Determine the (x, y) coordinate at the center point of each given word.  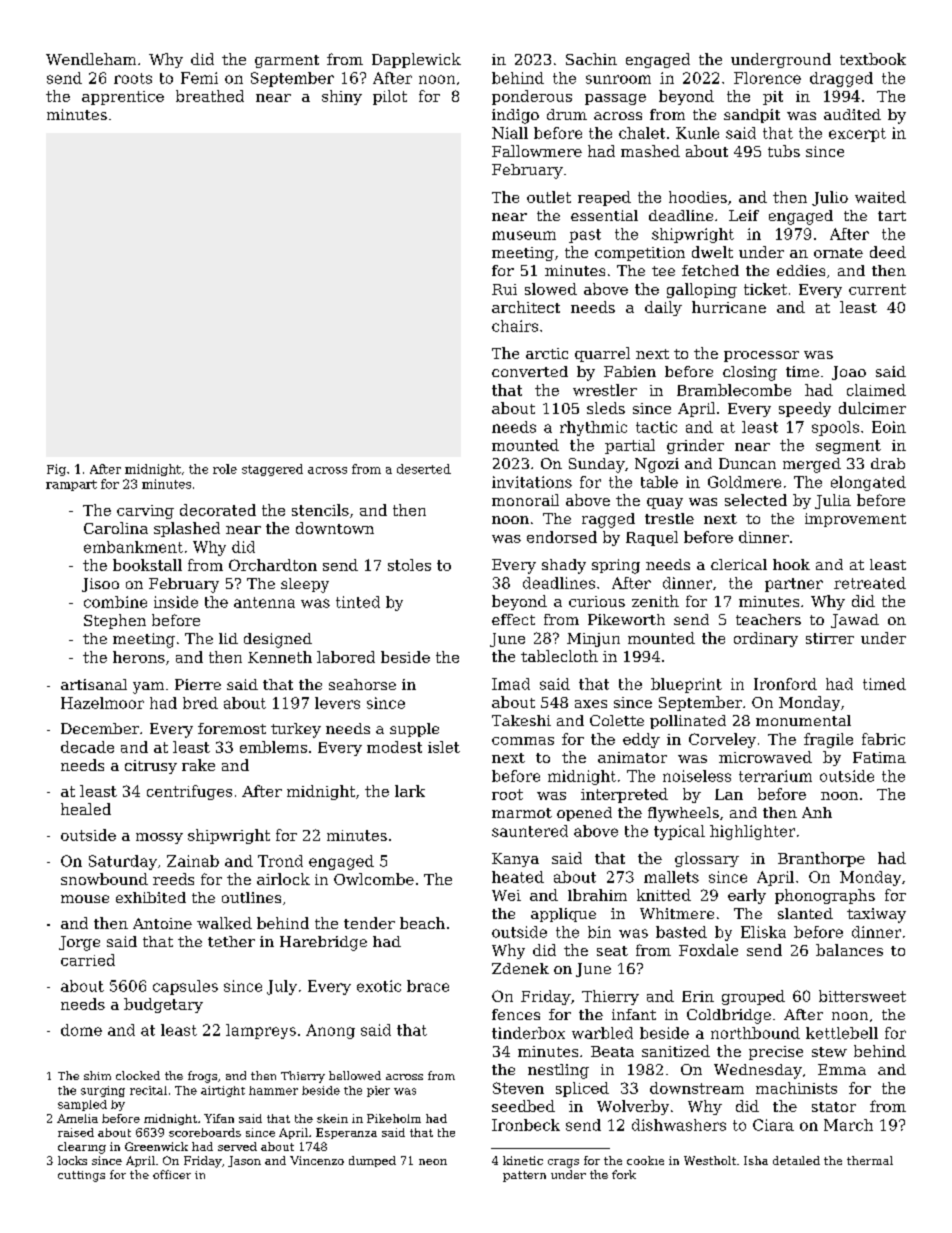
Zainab (193, 861)
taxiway (876, 915)
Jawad (855, 621)
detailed (796, 1160)
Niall (510, 133)
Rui (504, 289)
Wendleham (91, 59)
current (877, 289)
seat (612, 951)
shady (564, 566)
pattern (524, 1176)
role (225, 469)
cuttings (81, 1176)
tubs (784, 151)
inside (176, 602)
